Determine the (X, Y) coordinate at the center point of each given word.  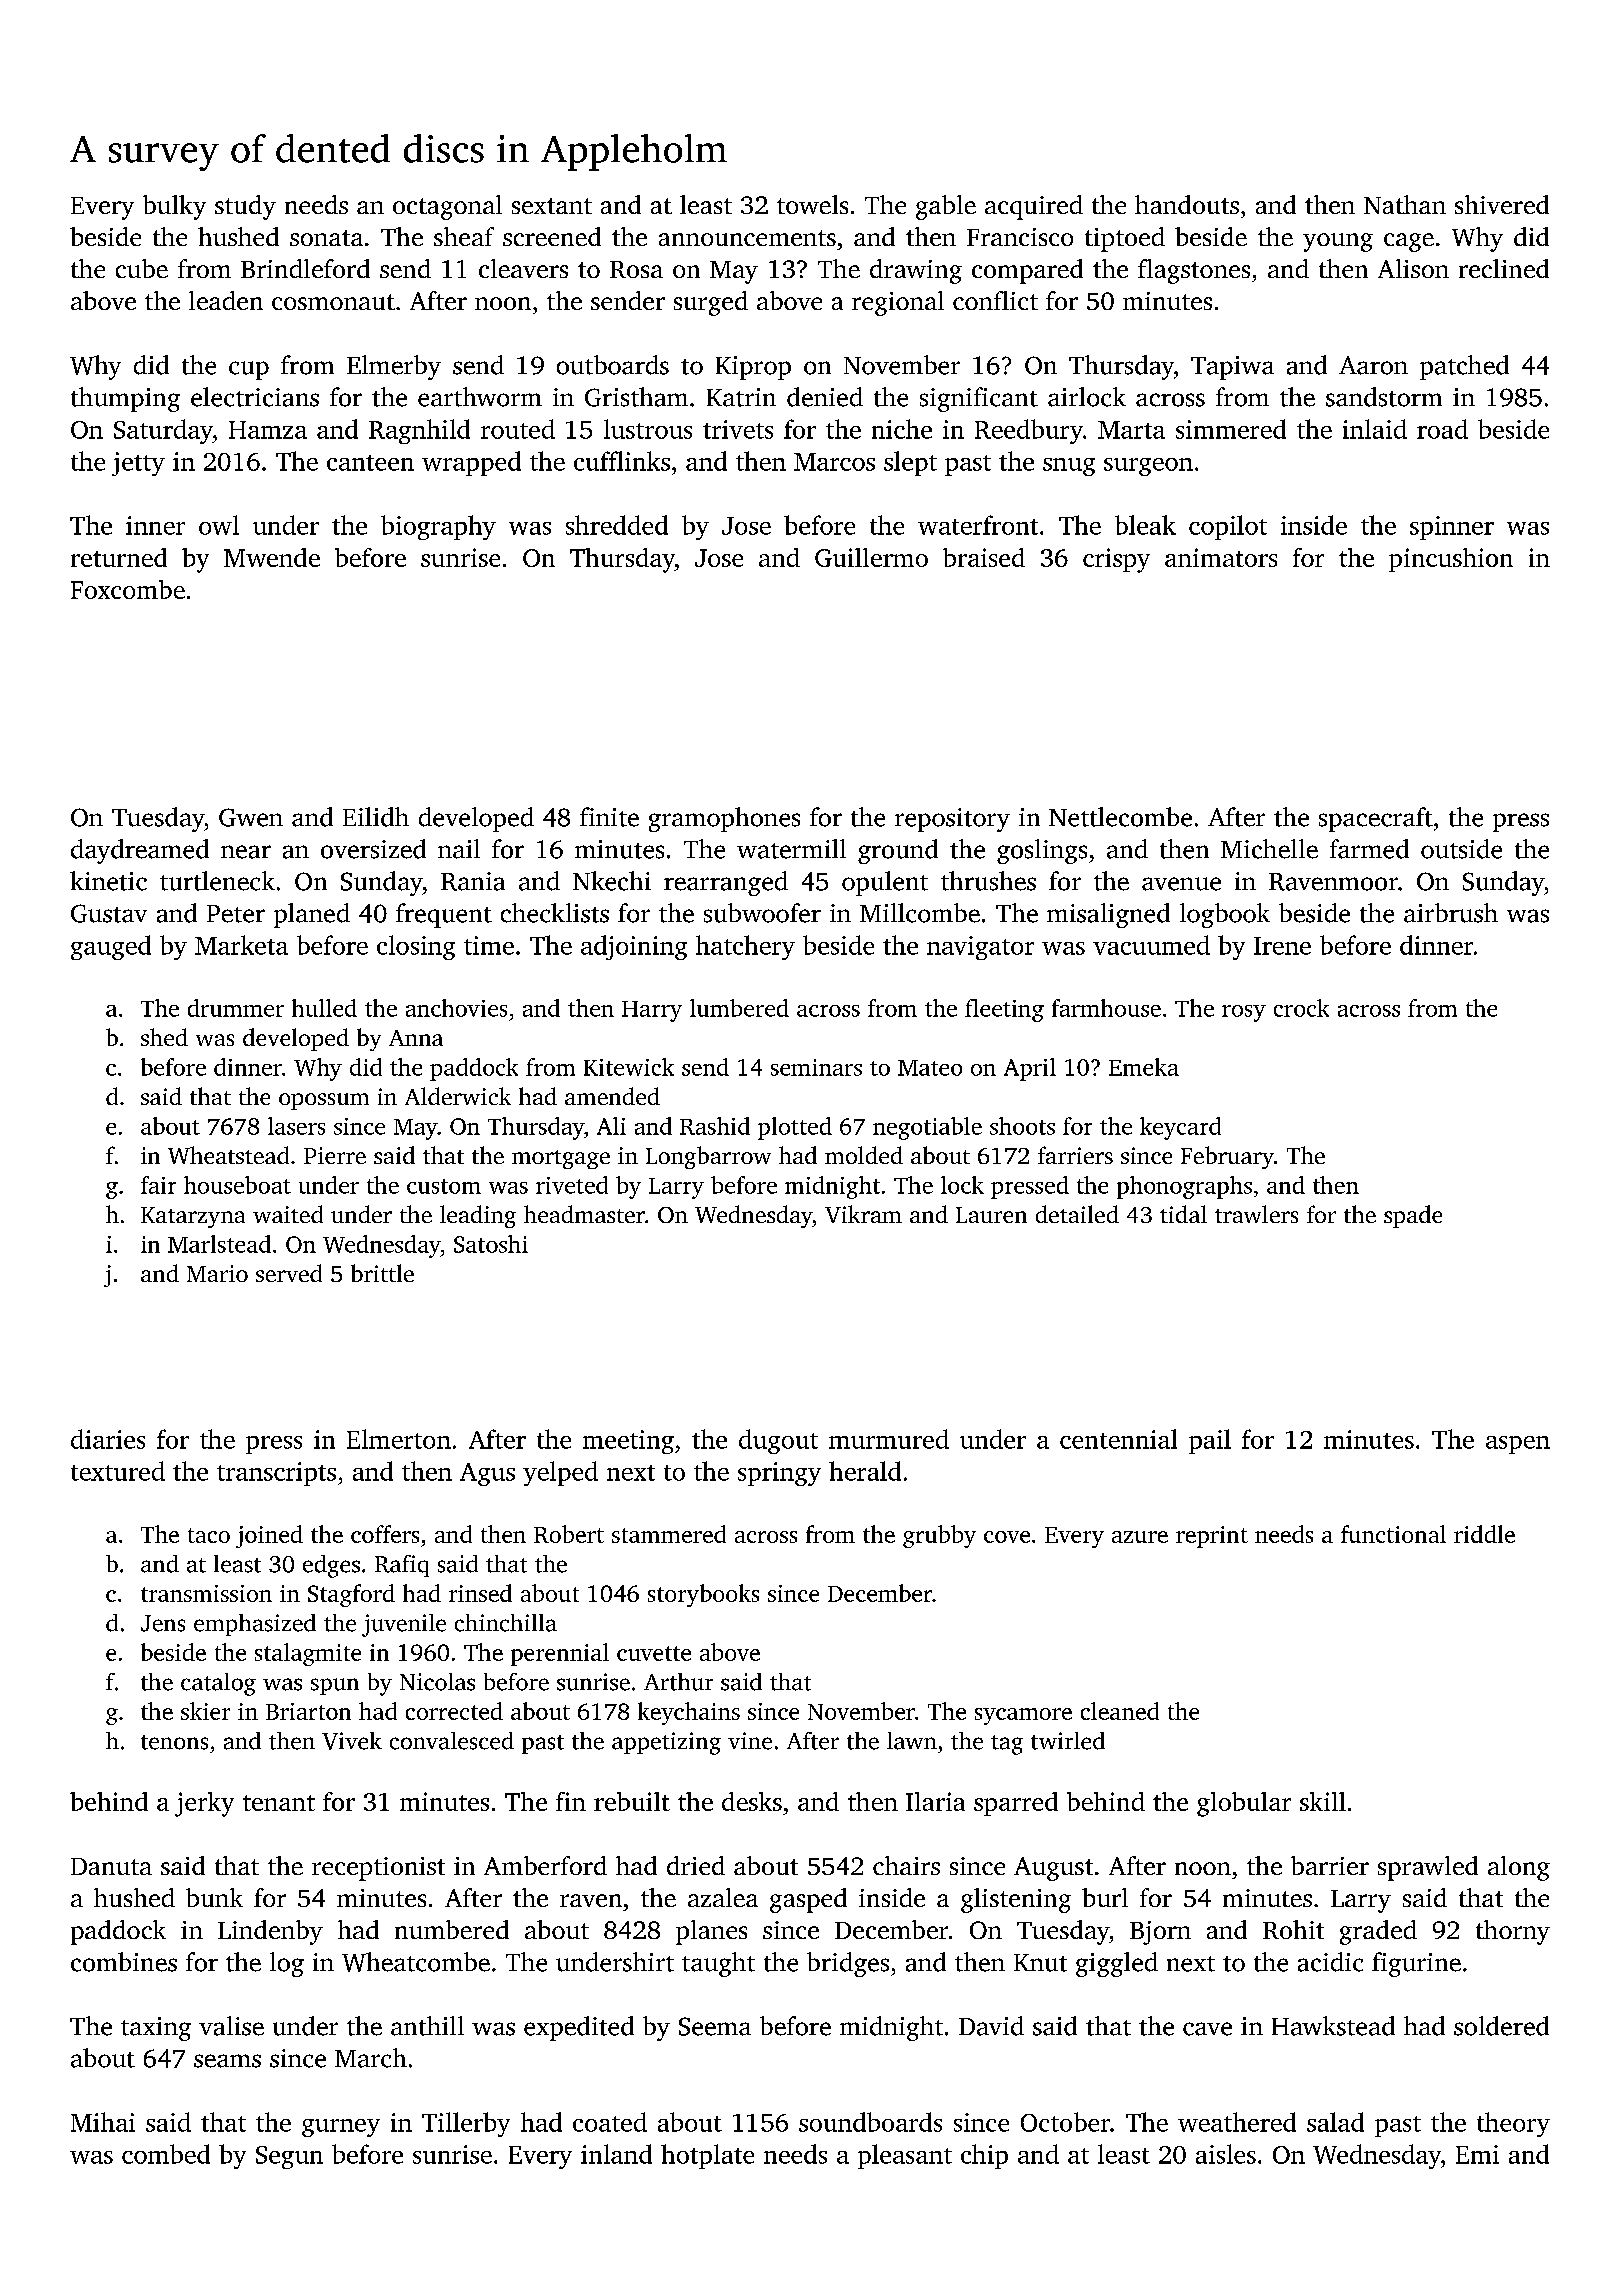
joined (269, 1536)
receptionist (378, 1869)
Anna (416, 1038)
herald (865, 1471)
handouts (1187, 204)
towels (812, 204)
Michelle (1269, 849)
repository (952, 820)
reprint (1212, 1537)
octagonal (447, 207)
